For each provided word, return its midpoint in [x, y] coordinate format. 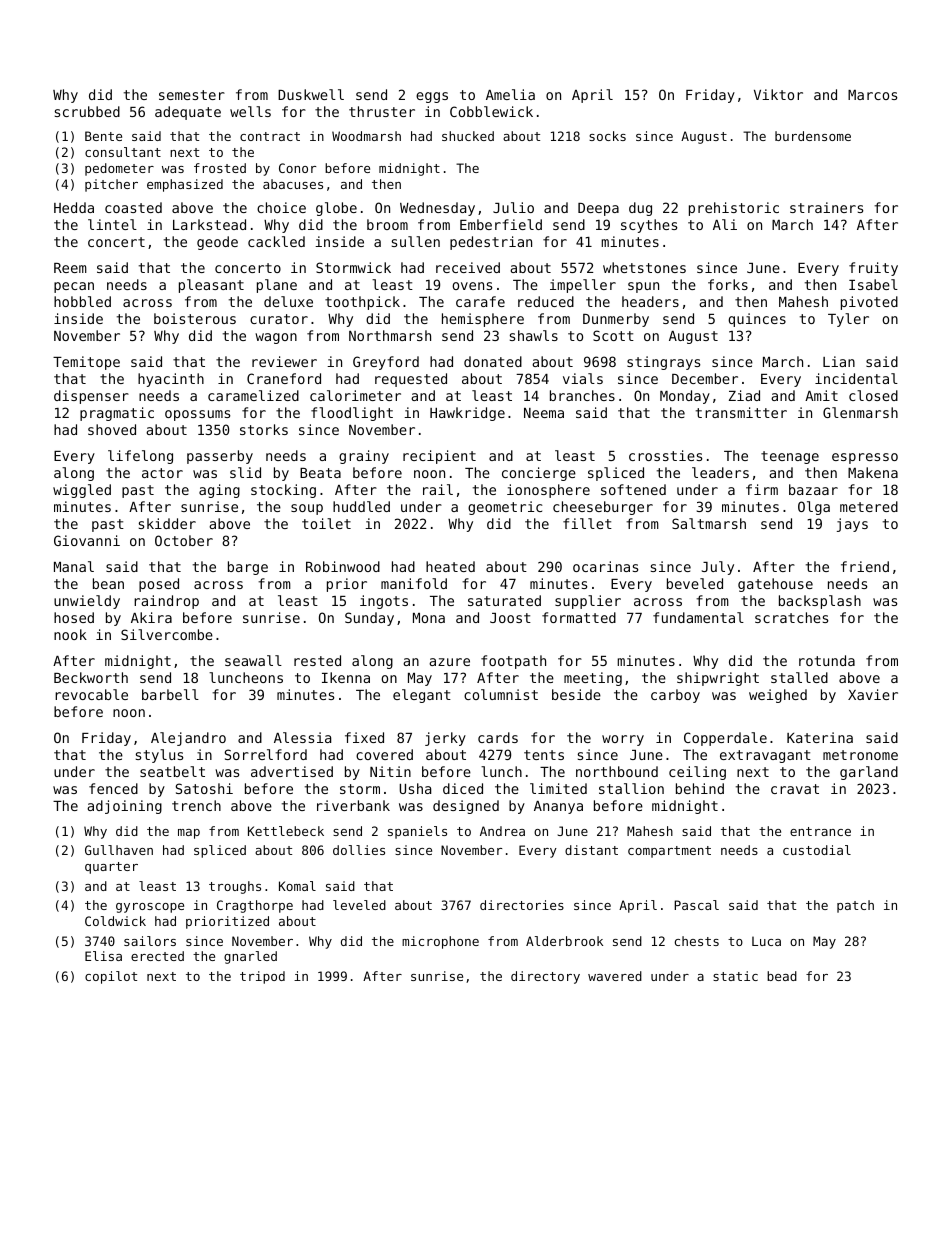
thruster [382, 111]
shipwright [718, 679]
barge [248, 568]
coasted [133, 207]
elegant [422, 696]
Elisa [103, 956]
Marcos [872, 95]
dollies [359, 850]
